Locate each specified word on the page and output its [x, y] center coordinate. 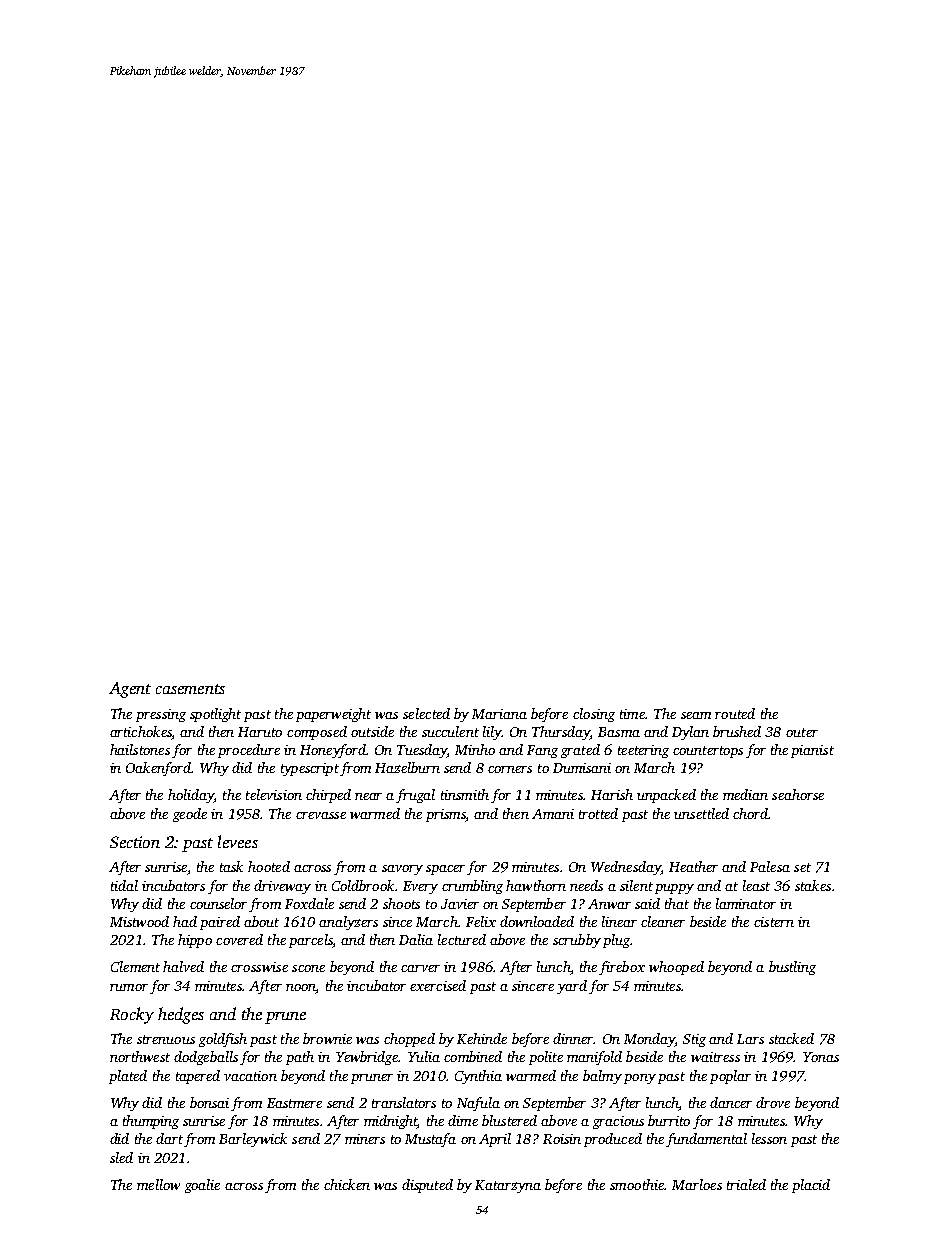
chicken [347, 1184]
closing [594, 715]
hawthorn [536, 885]
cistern [774, 922]
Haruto [260, 732]
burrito [669, 1120]
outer [802, 732]
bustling [792, 968]
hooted [269, 866]
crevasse [321, 815]
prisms [446, 815]
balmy [602, 1077]
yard [572, 987]
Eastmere [294, 1103]
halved [183, 966]
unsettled [701, 813]
